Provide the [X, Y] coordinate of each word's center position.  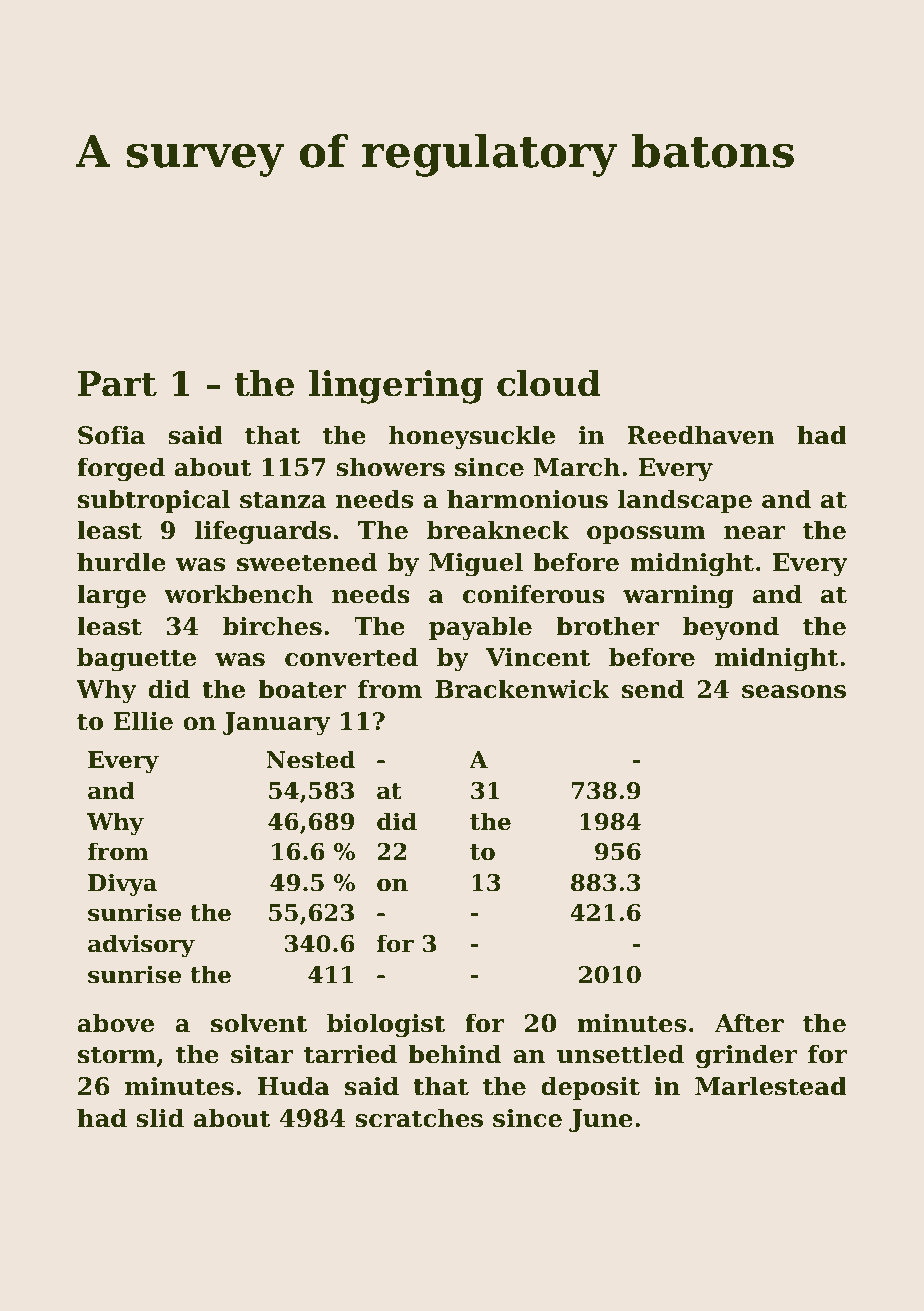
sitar [262, 1054]
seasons [794, 692]
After [749, 1023]
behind [454, 1054]
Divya [122, 884]
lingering [396, 387]
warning [678, 596]
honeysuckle [471, 437]
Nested [310, 759]
